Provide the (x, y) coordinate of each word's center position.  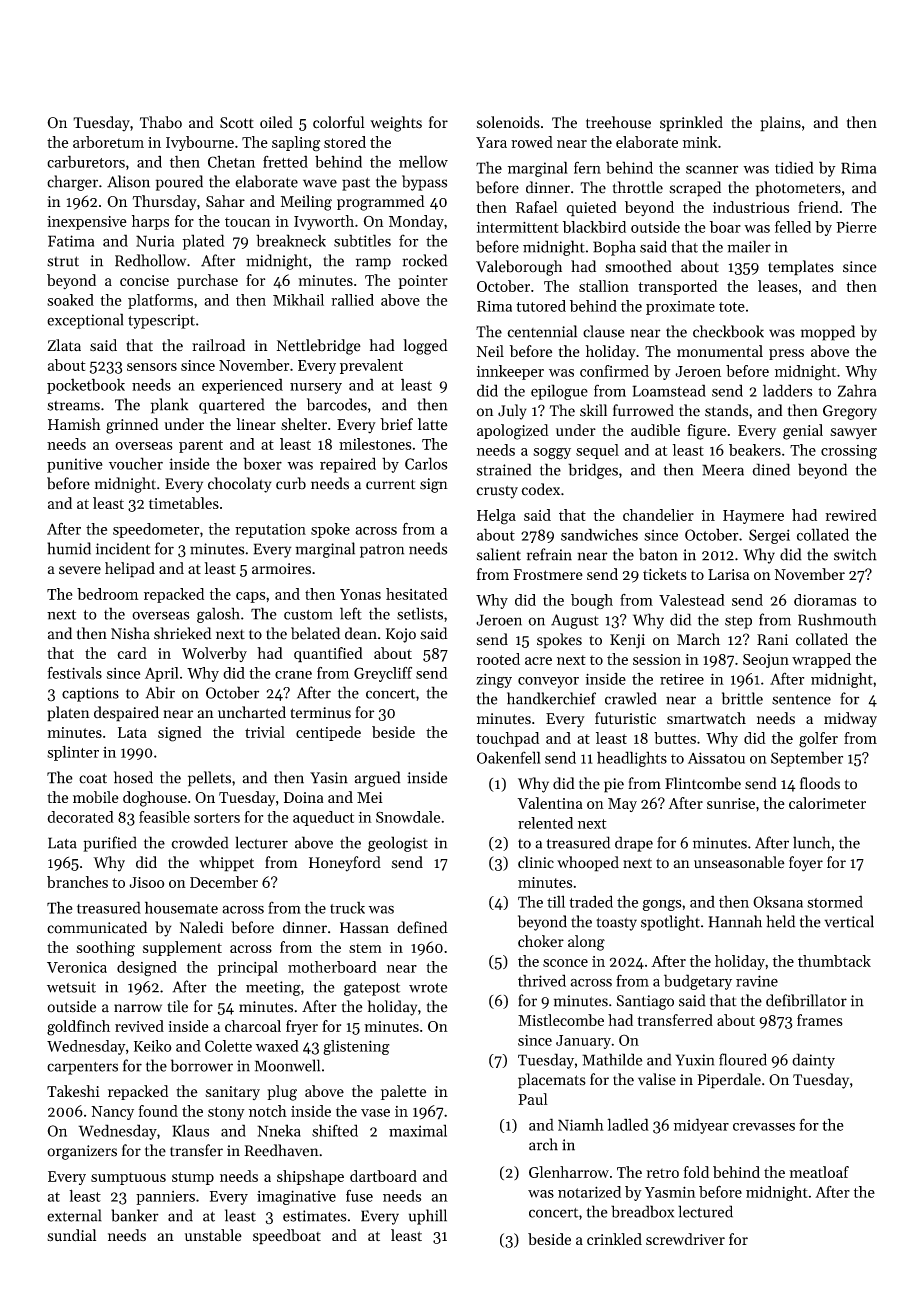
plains (780, 124)
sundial (71, 1235)
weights (396, 124)
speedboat (287, 1237)
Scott (237, 123)
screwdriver (685, 1239)
